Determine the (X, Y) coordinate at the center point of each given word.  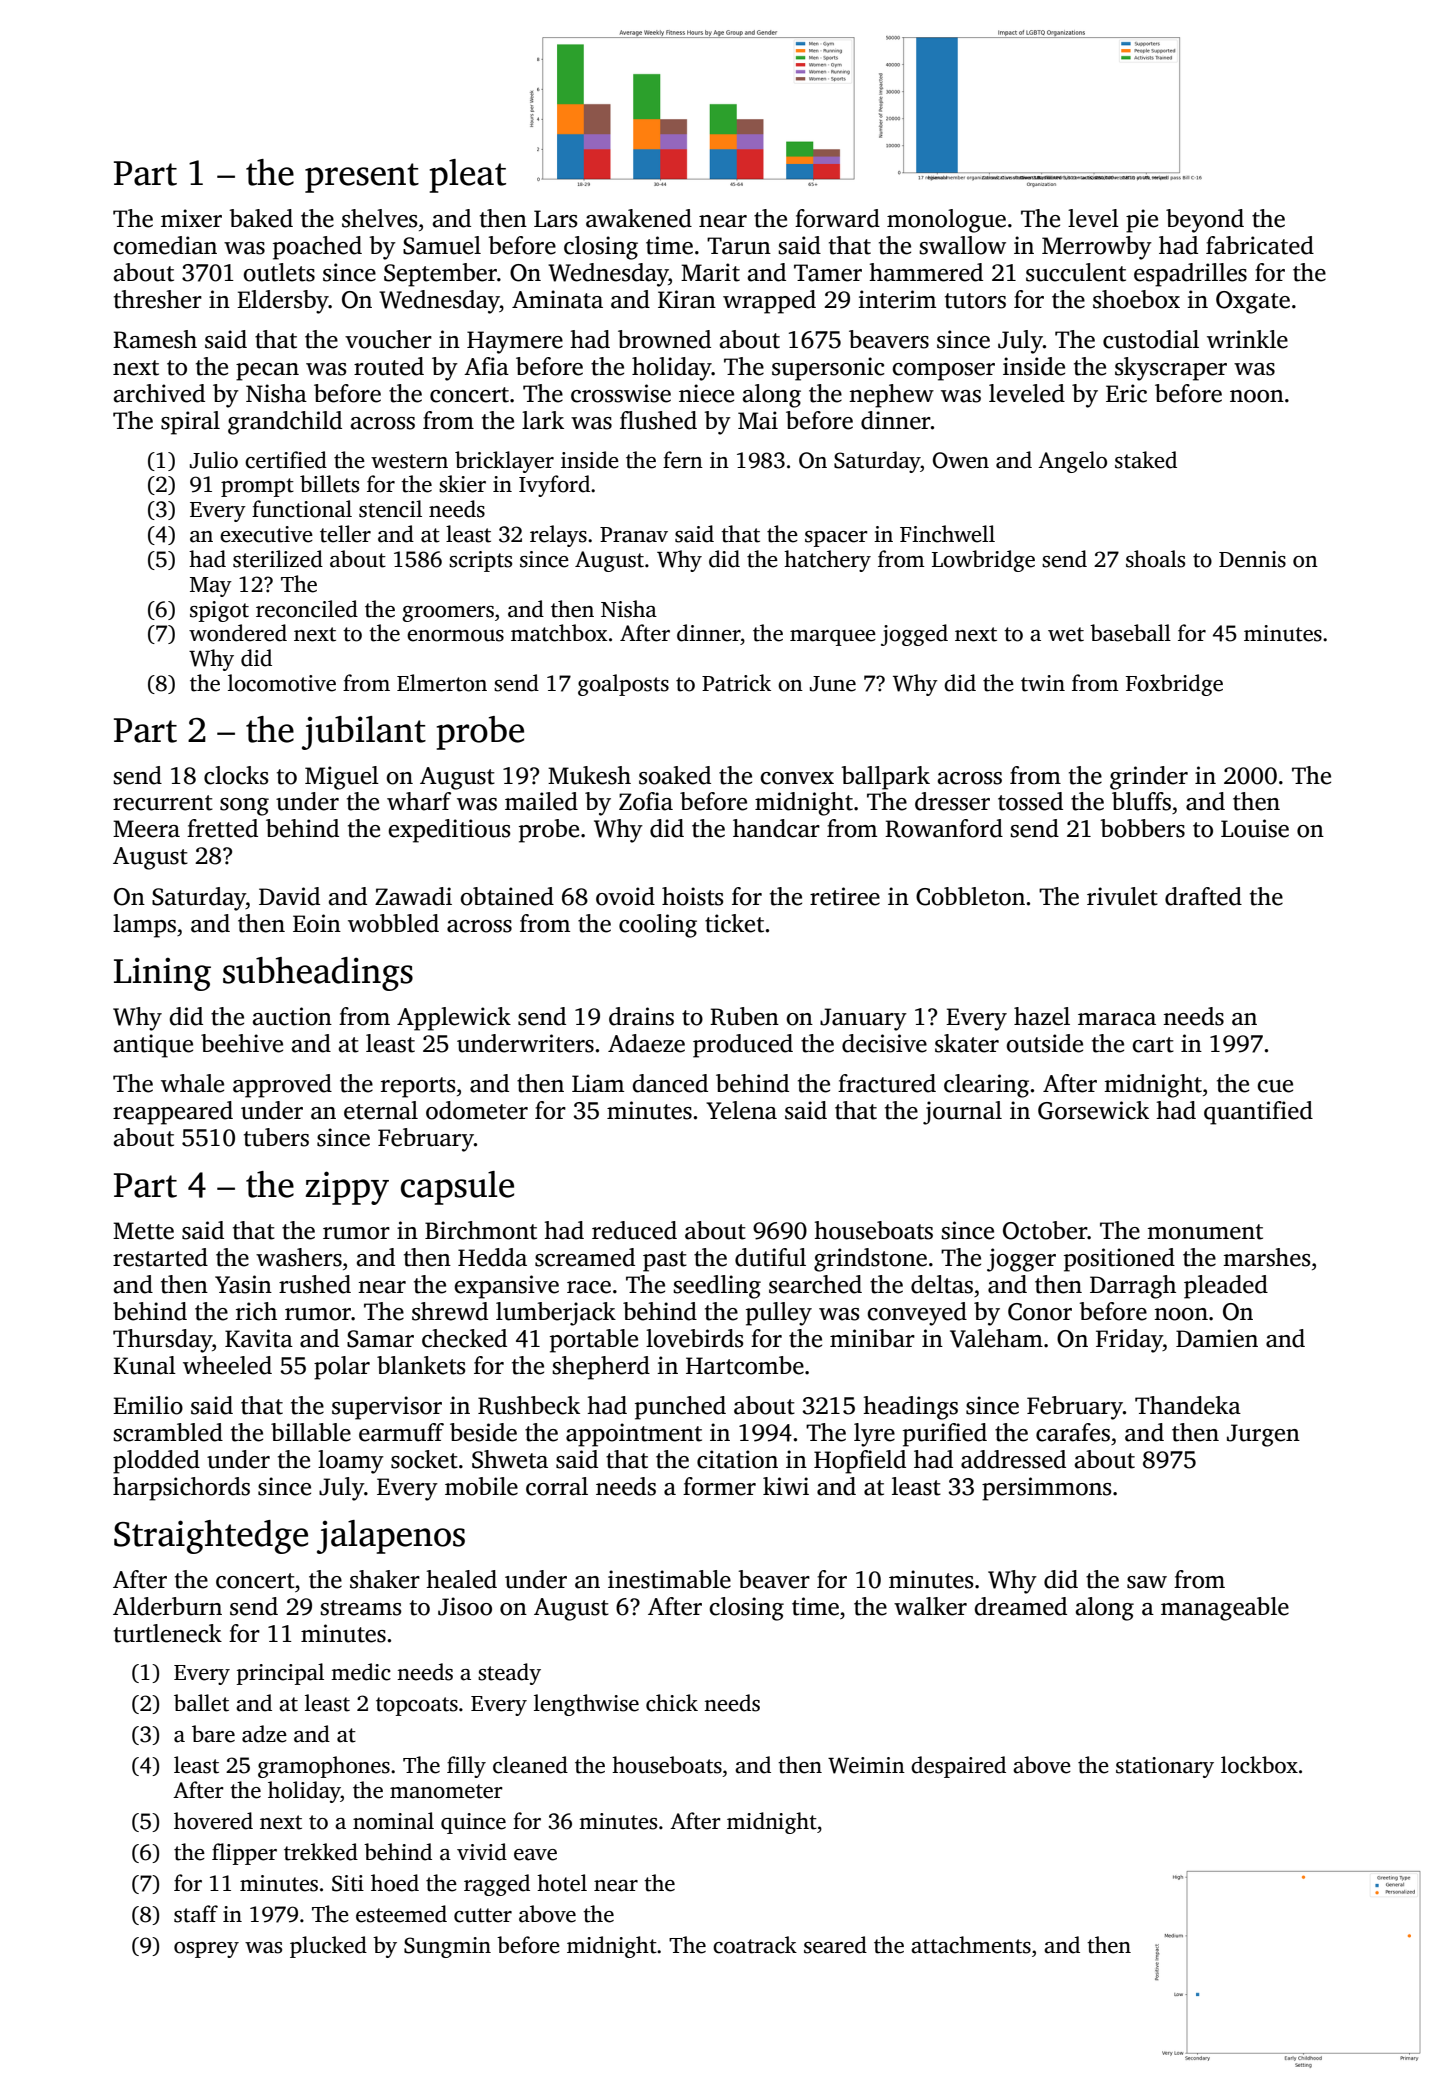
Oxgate (1253, 302)
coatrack (755, 1945)
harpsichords (181, 1489)
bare (213, 1734)
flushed (658, 420)
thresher (158, 299)
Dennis (1252, 559)
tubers (276, 1137)
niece (706, 393)
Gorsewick (1093, 1110)
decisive (884, 1043)
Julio (214, 460)
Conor (1040, 1312)
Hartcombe (745, 1365)
